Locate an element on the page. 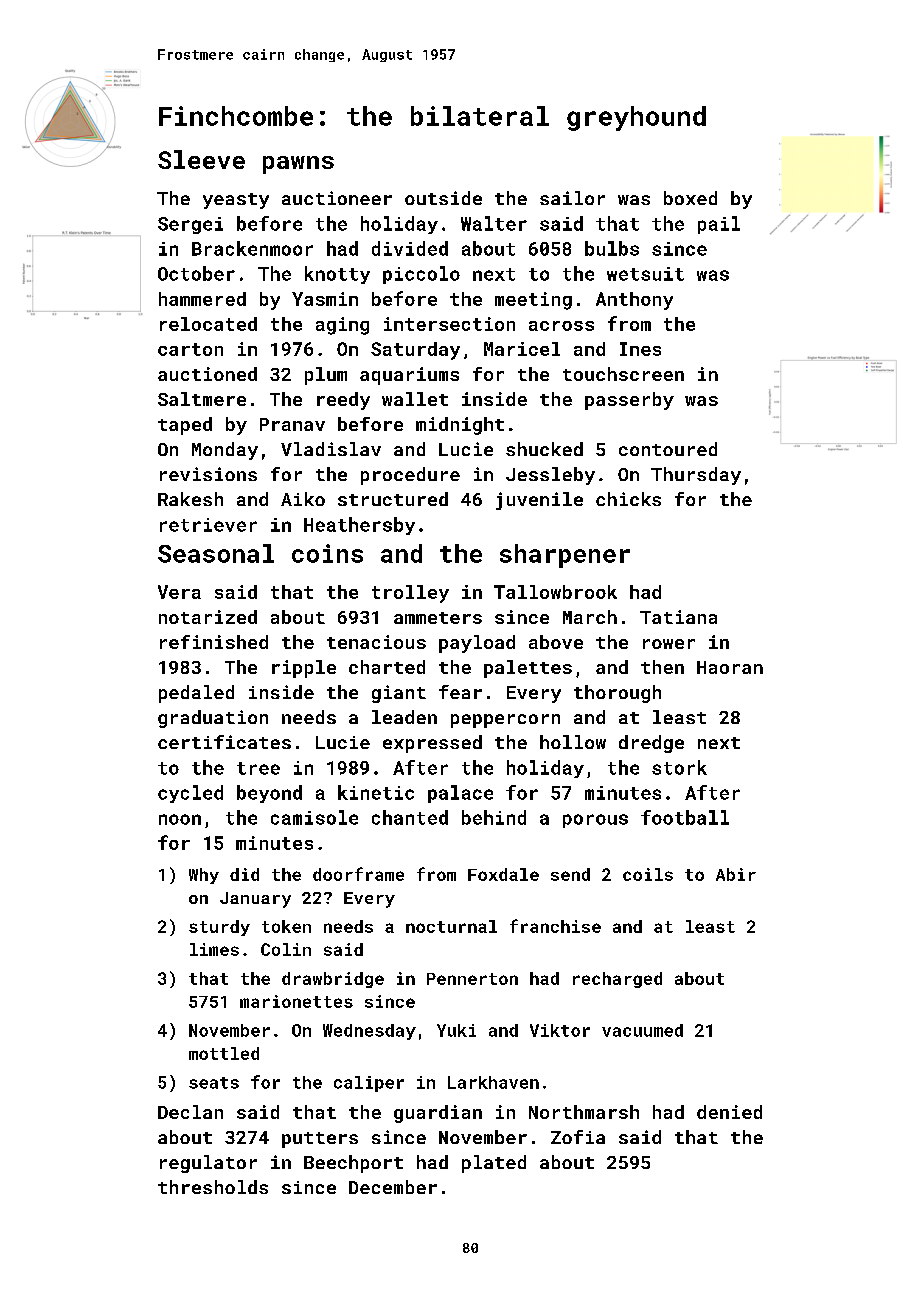 The height and width of the document is (1311, 924). Tatiana is located at coordinates (678, 617).
